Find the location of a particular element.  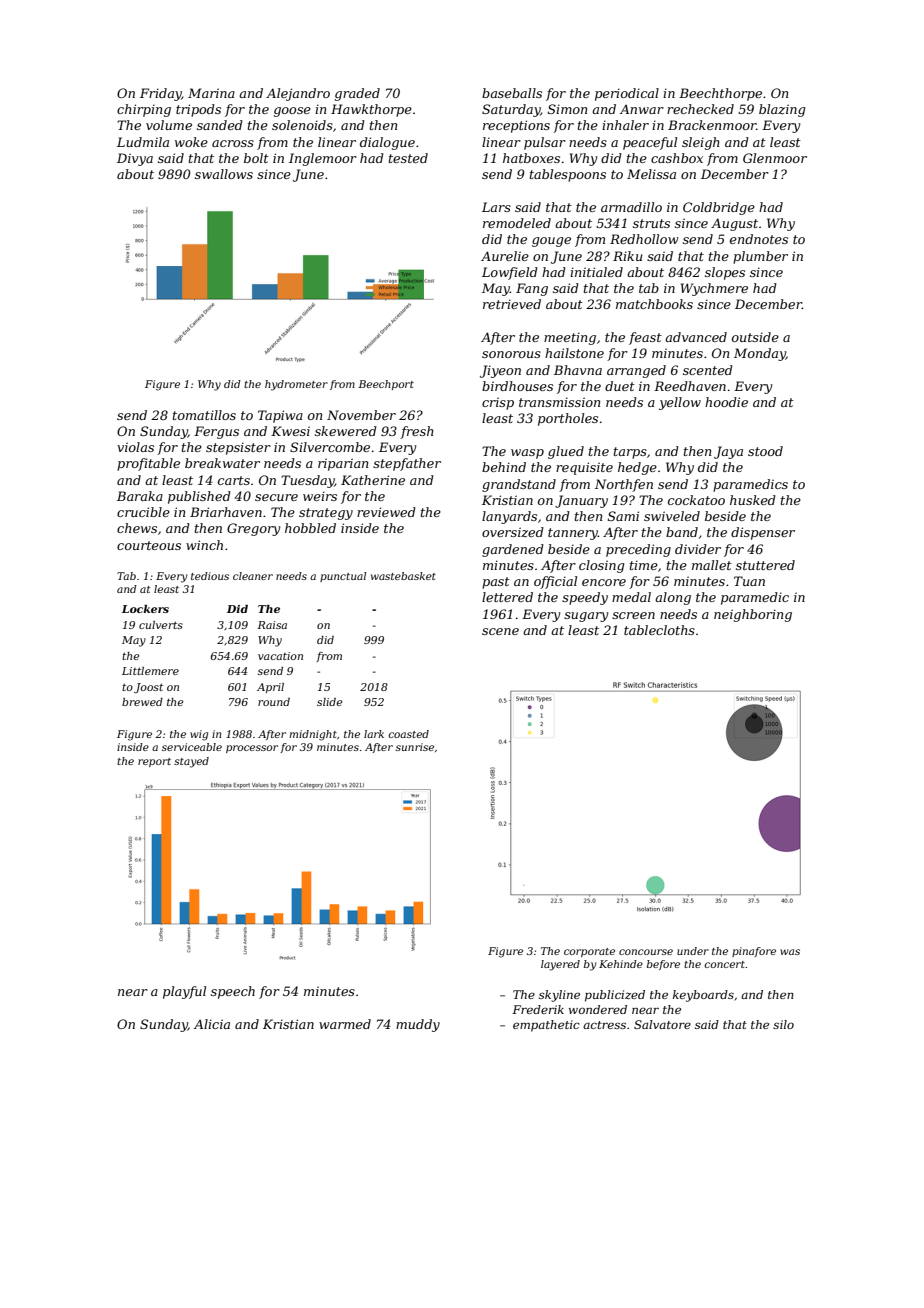

birdhouses is located at coordinates (517, 386).
